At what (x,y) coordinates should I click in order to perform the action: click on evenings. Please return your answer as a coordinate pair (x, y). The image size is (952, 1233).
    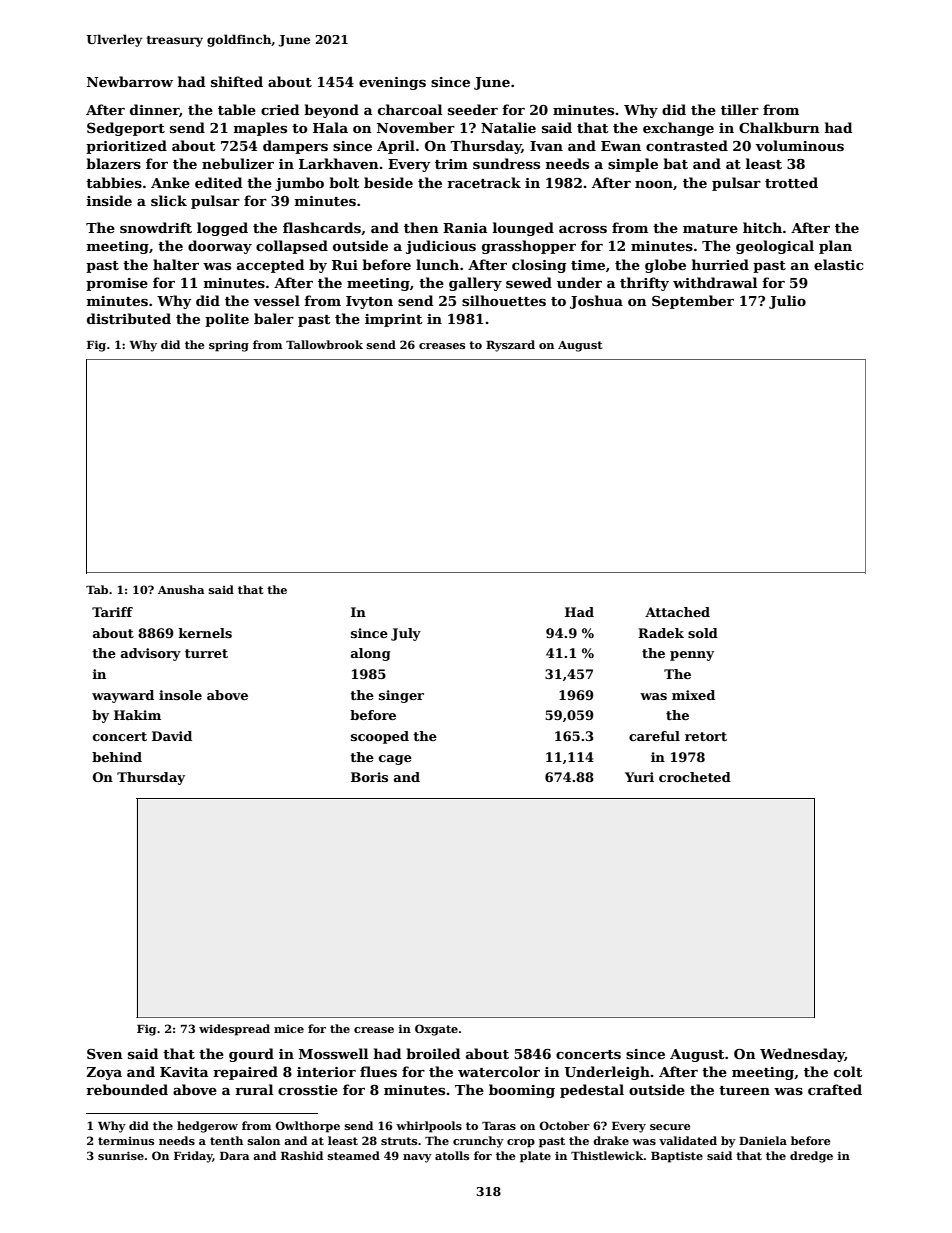
    Looking at the image, I should click on (392, 83).
